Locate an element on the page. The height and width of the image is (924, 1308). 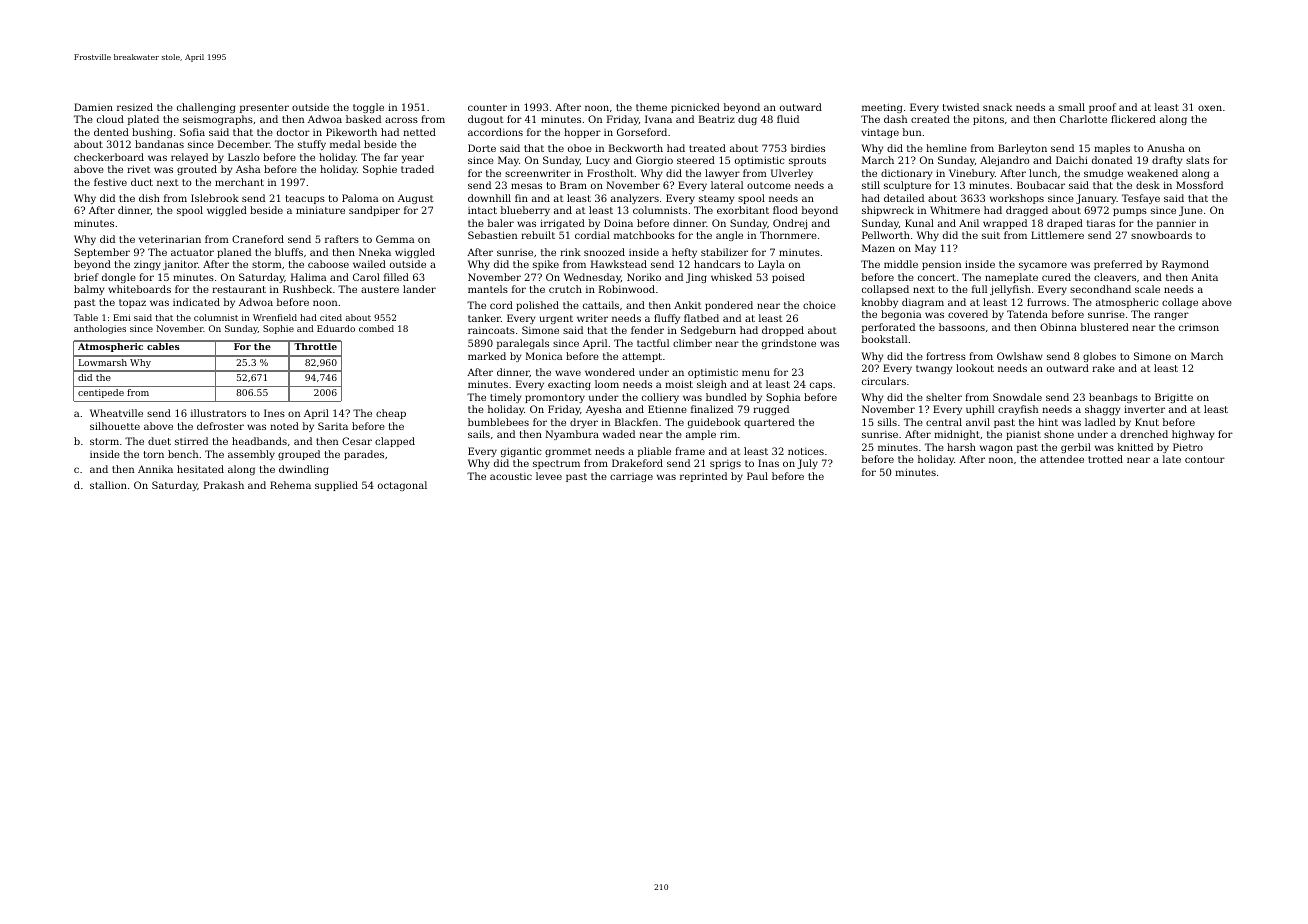
rebuilt is located at coordinates (538, 235).
